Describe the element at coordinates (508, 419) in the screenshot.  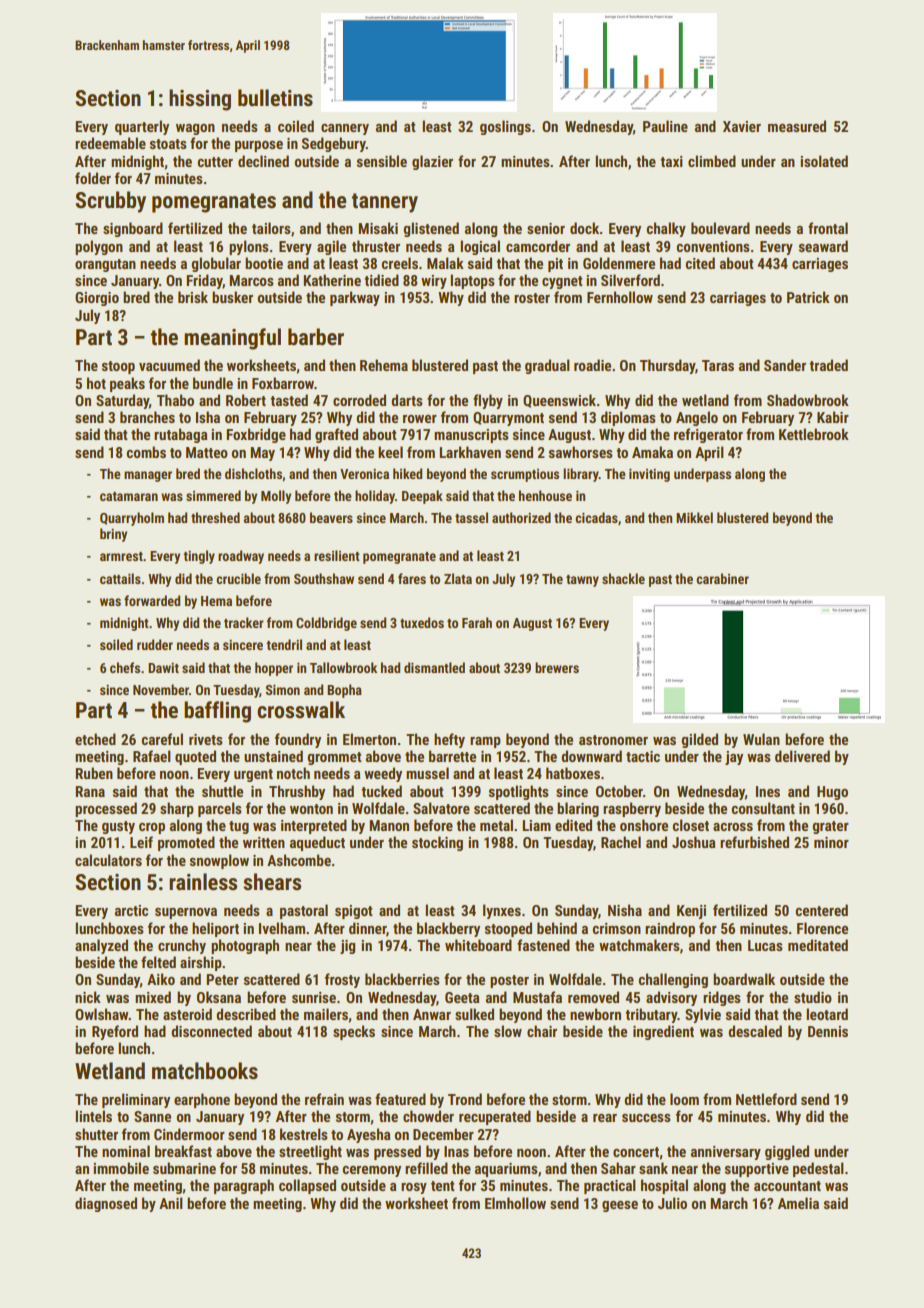
I see `Quarrymont` at that location.
